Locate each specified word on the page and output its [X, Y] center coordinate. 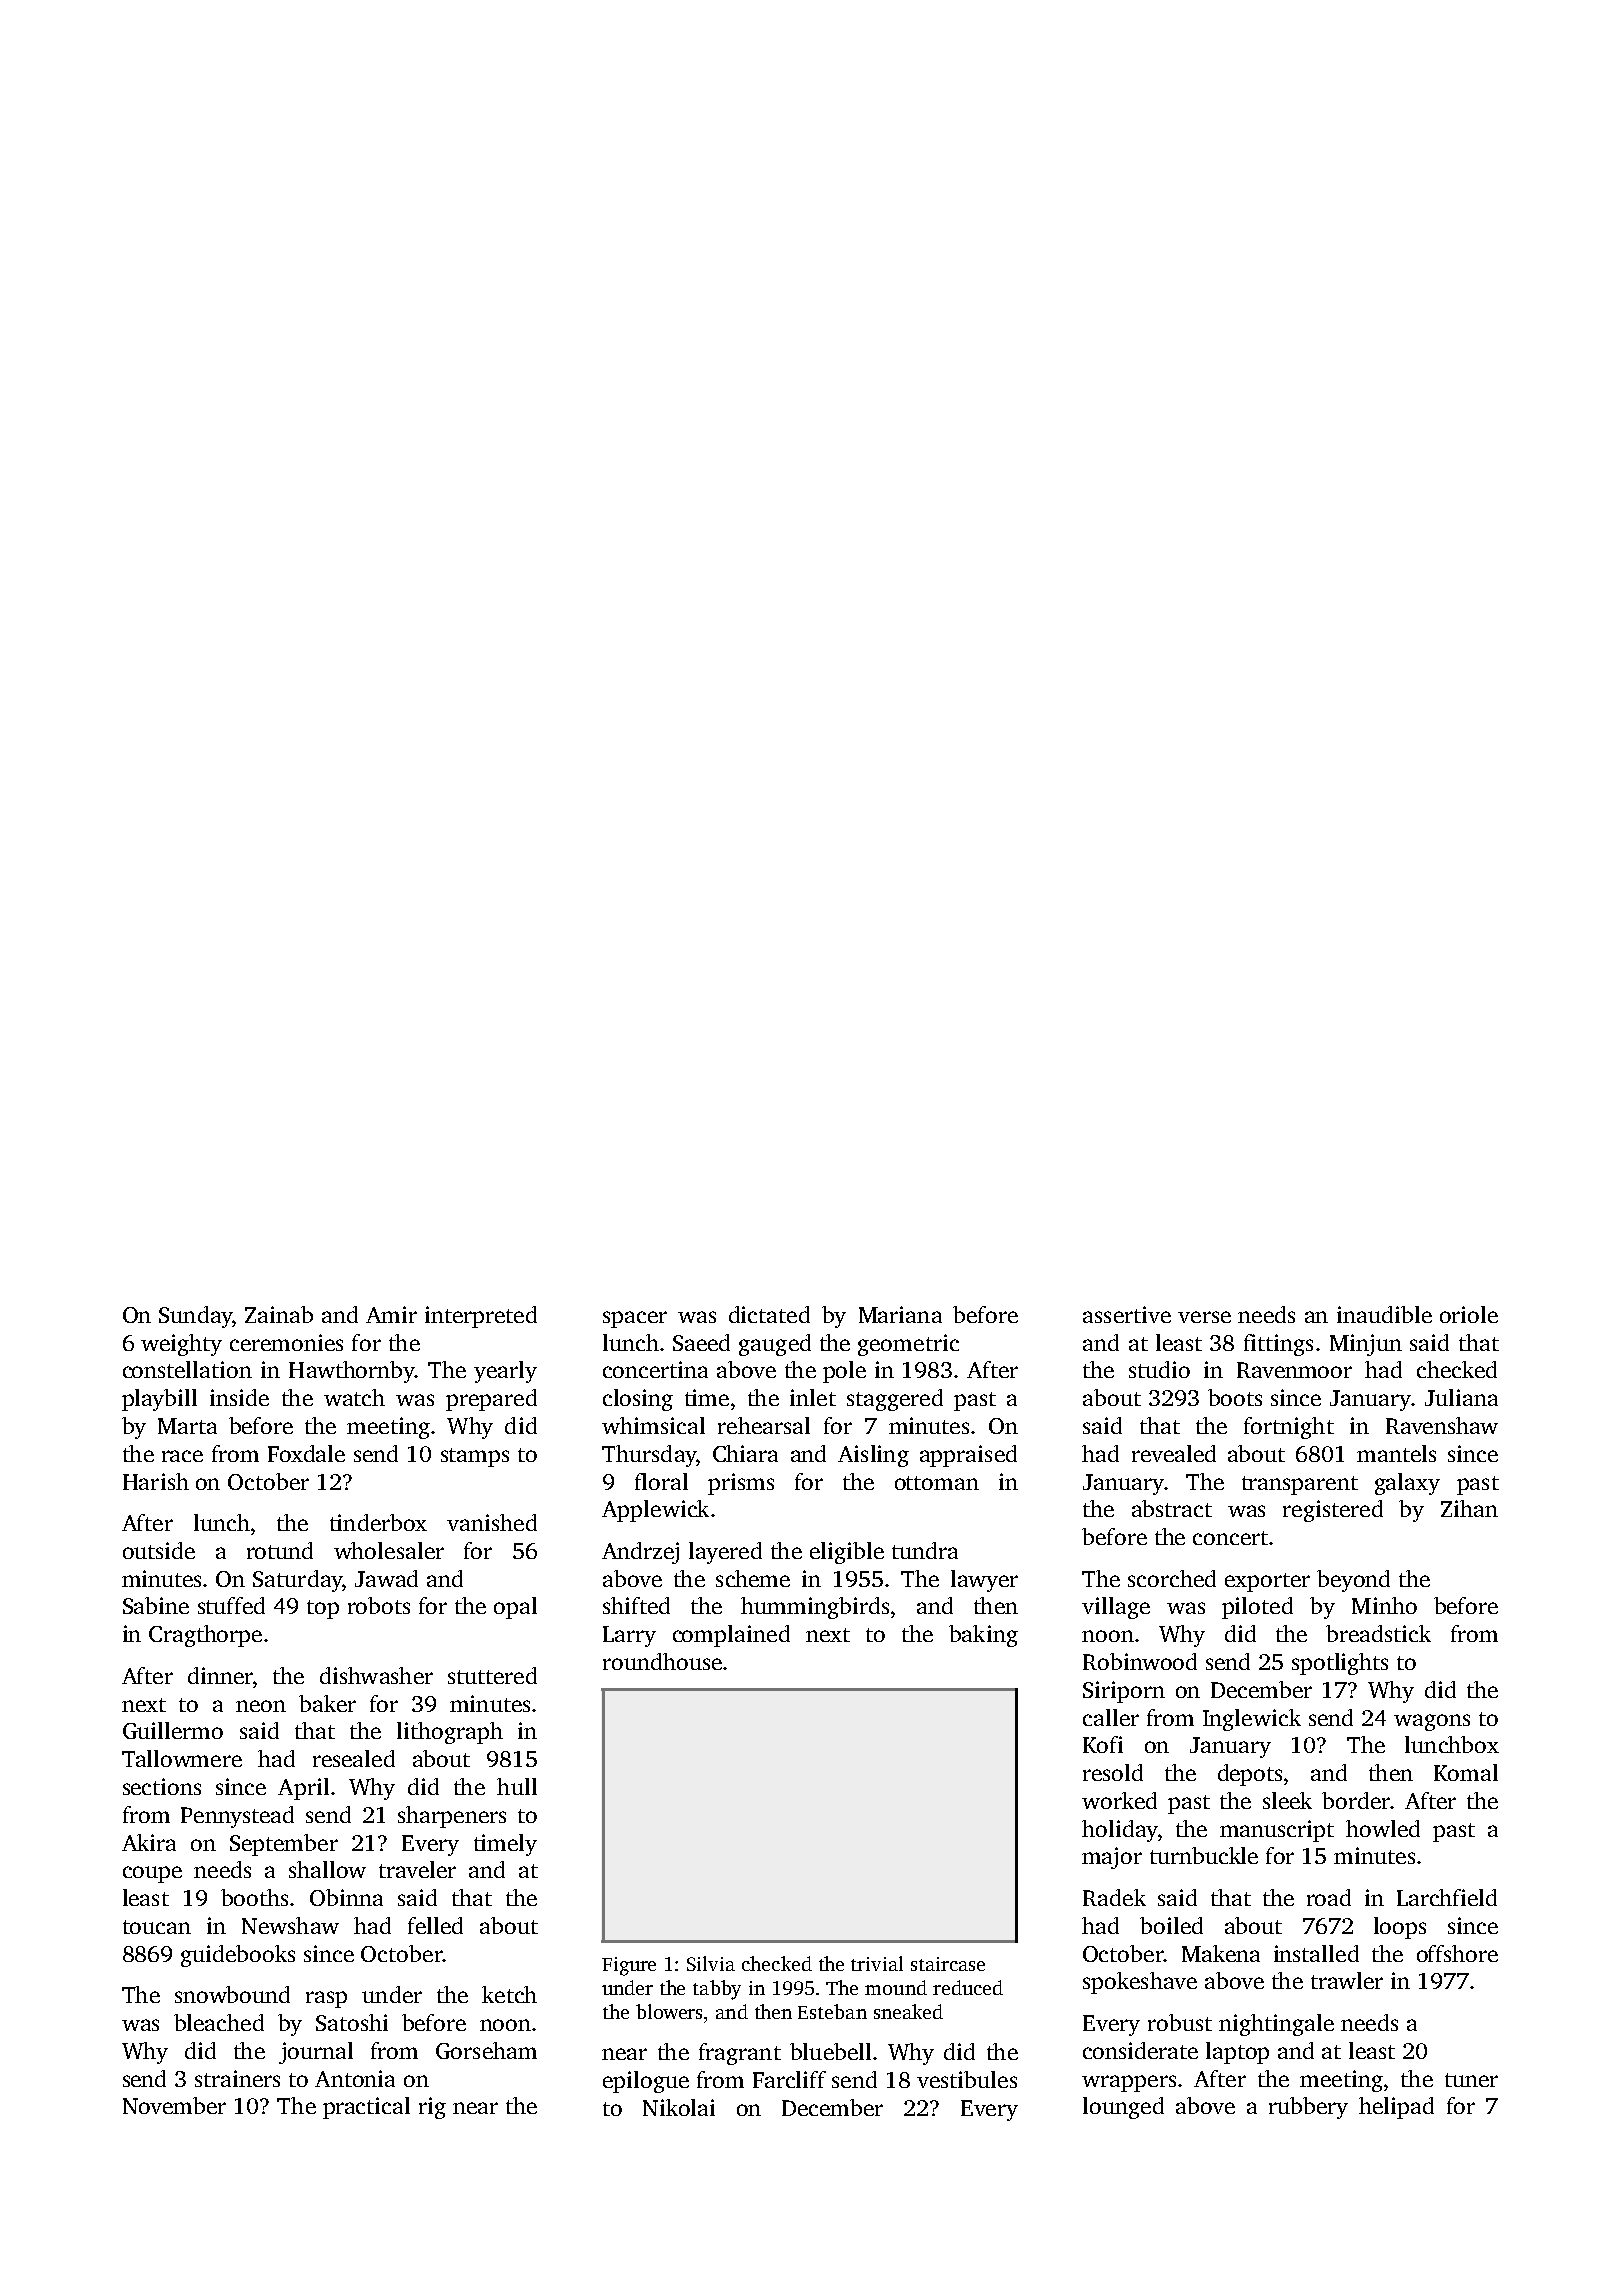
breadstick [1378, 1633]
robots [379, 1605]
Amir [391, 1314]
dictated [769, 1314]
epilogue [646, 2082]
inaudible [1384, 1314]
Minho [1384, 1605]
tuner [1471, 2080]
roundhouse [662, 1661]
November [174, 2105]
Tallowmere [182, 1758]
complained [731, 1636]
